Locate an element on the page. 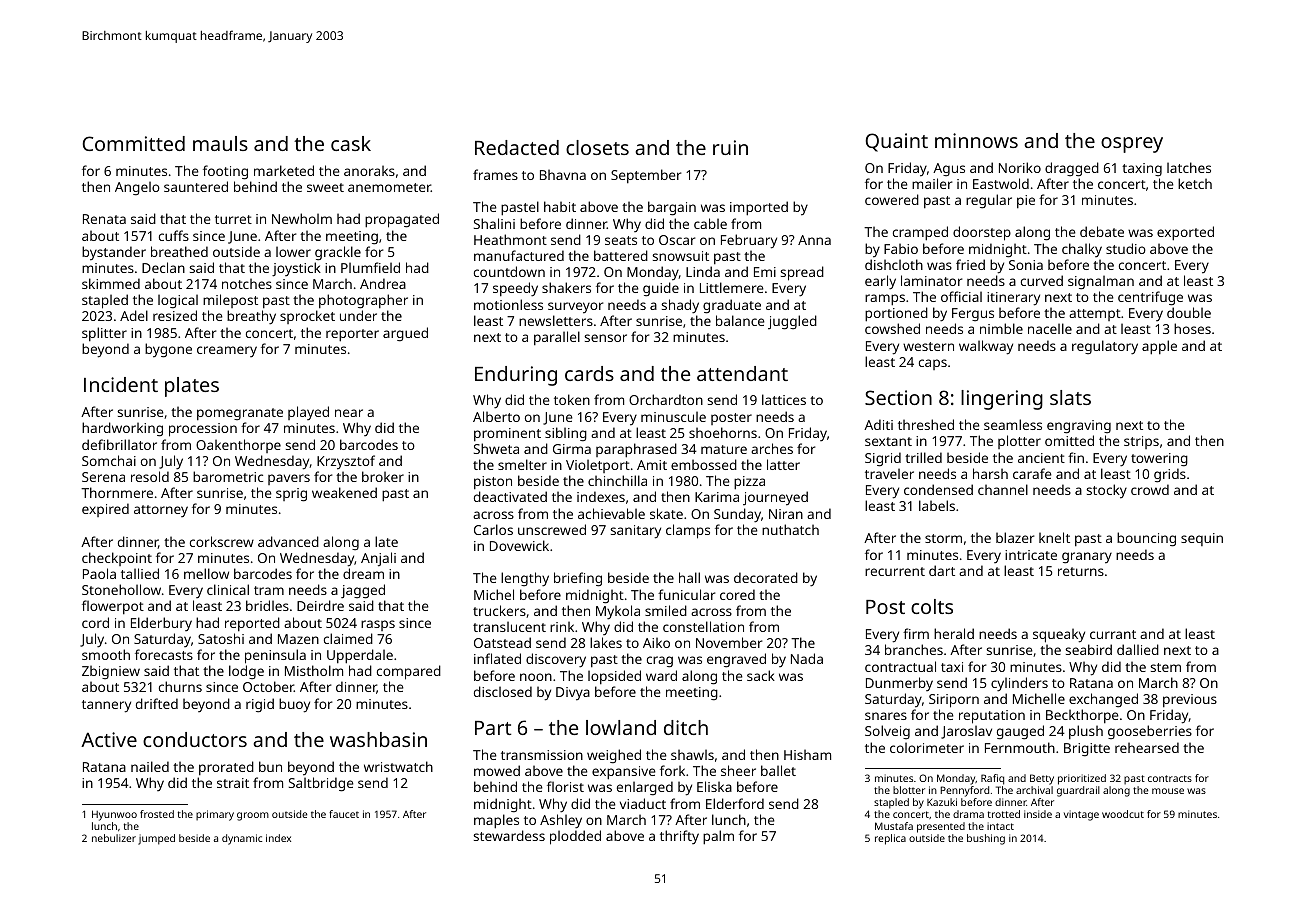 The height and width of the document is (924, 1308). enlarged is located at coordinates (645, 788).
